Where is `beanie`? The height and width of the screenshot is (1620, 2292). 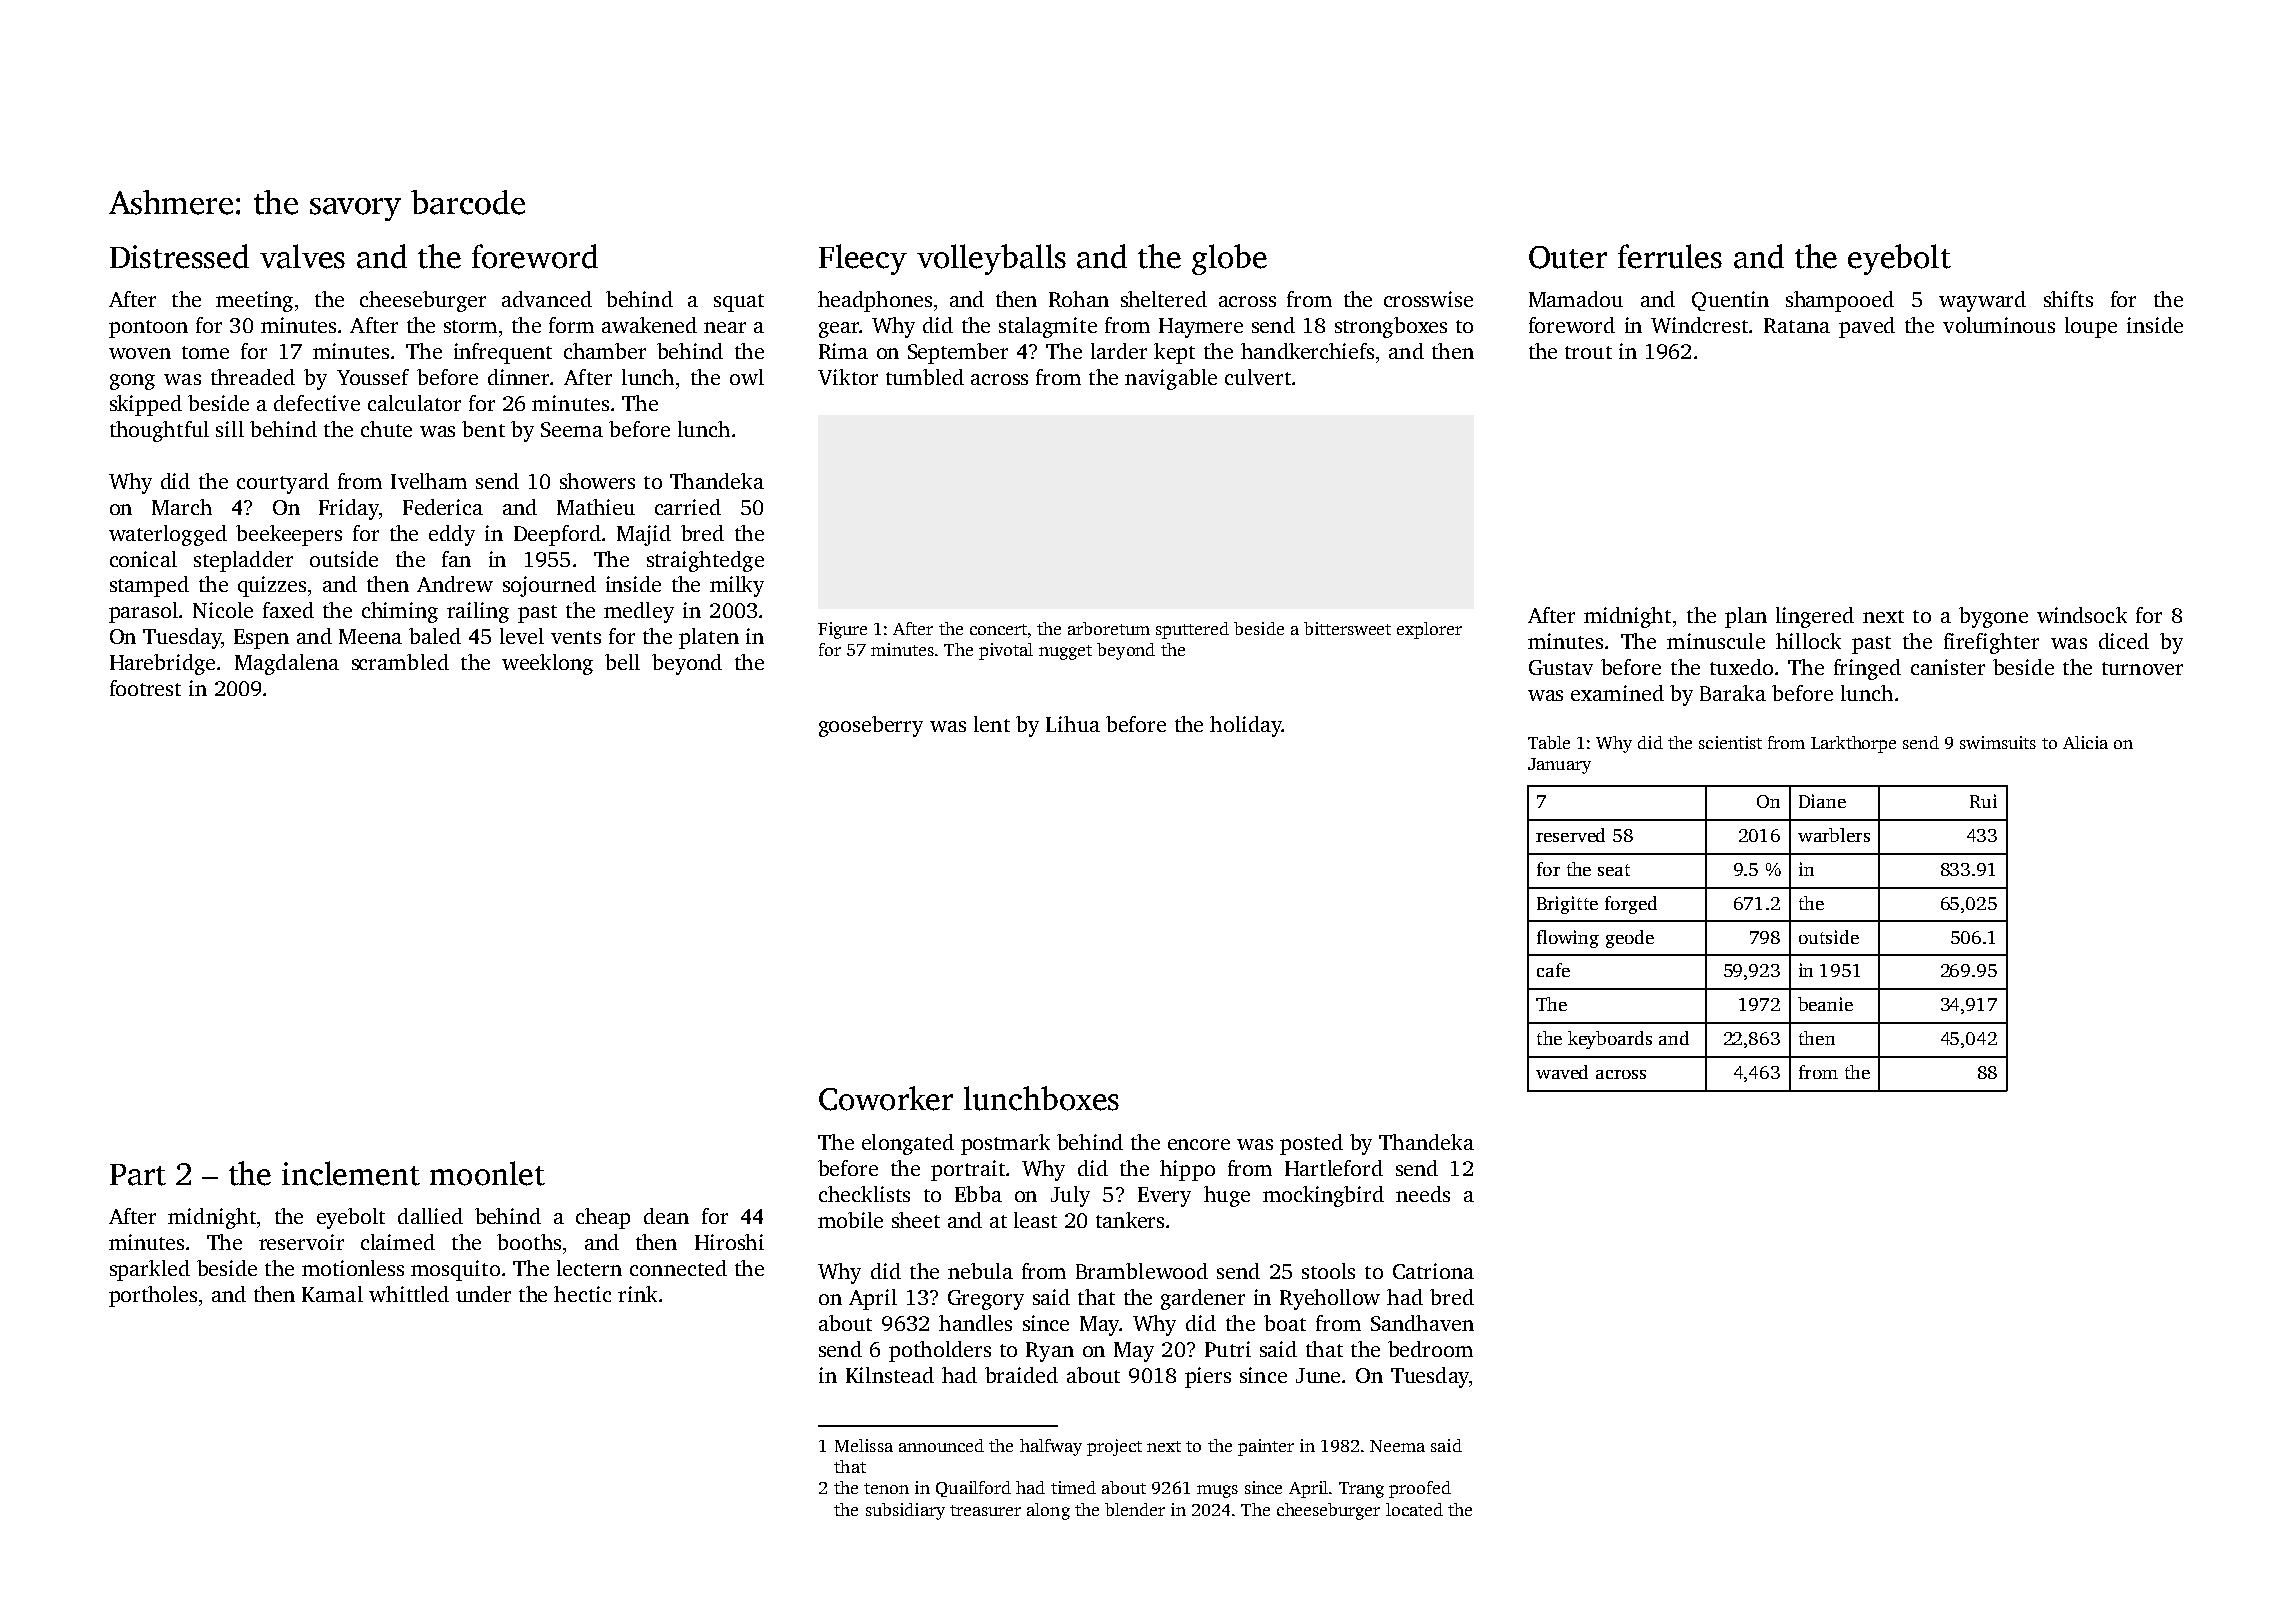 beanie is located at coordinates (1825, 1004).
